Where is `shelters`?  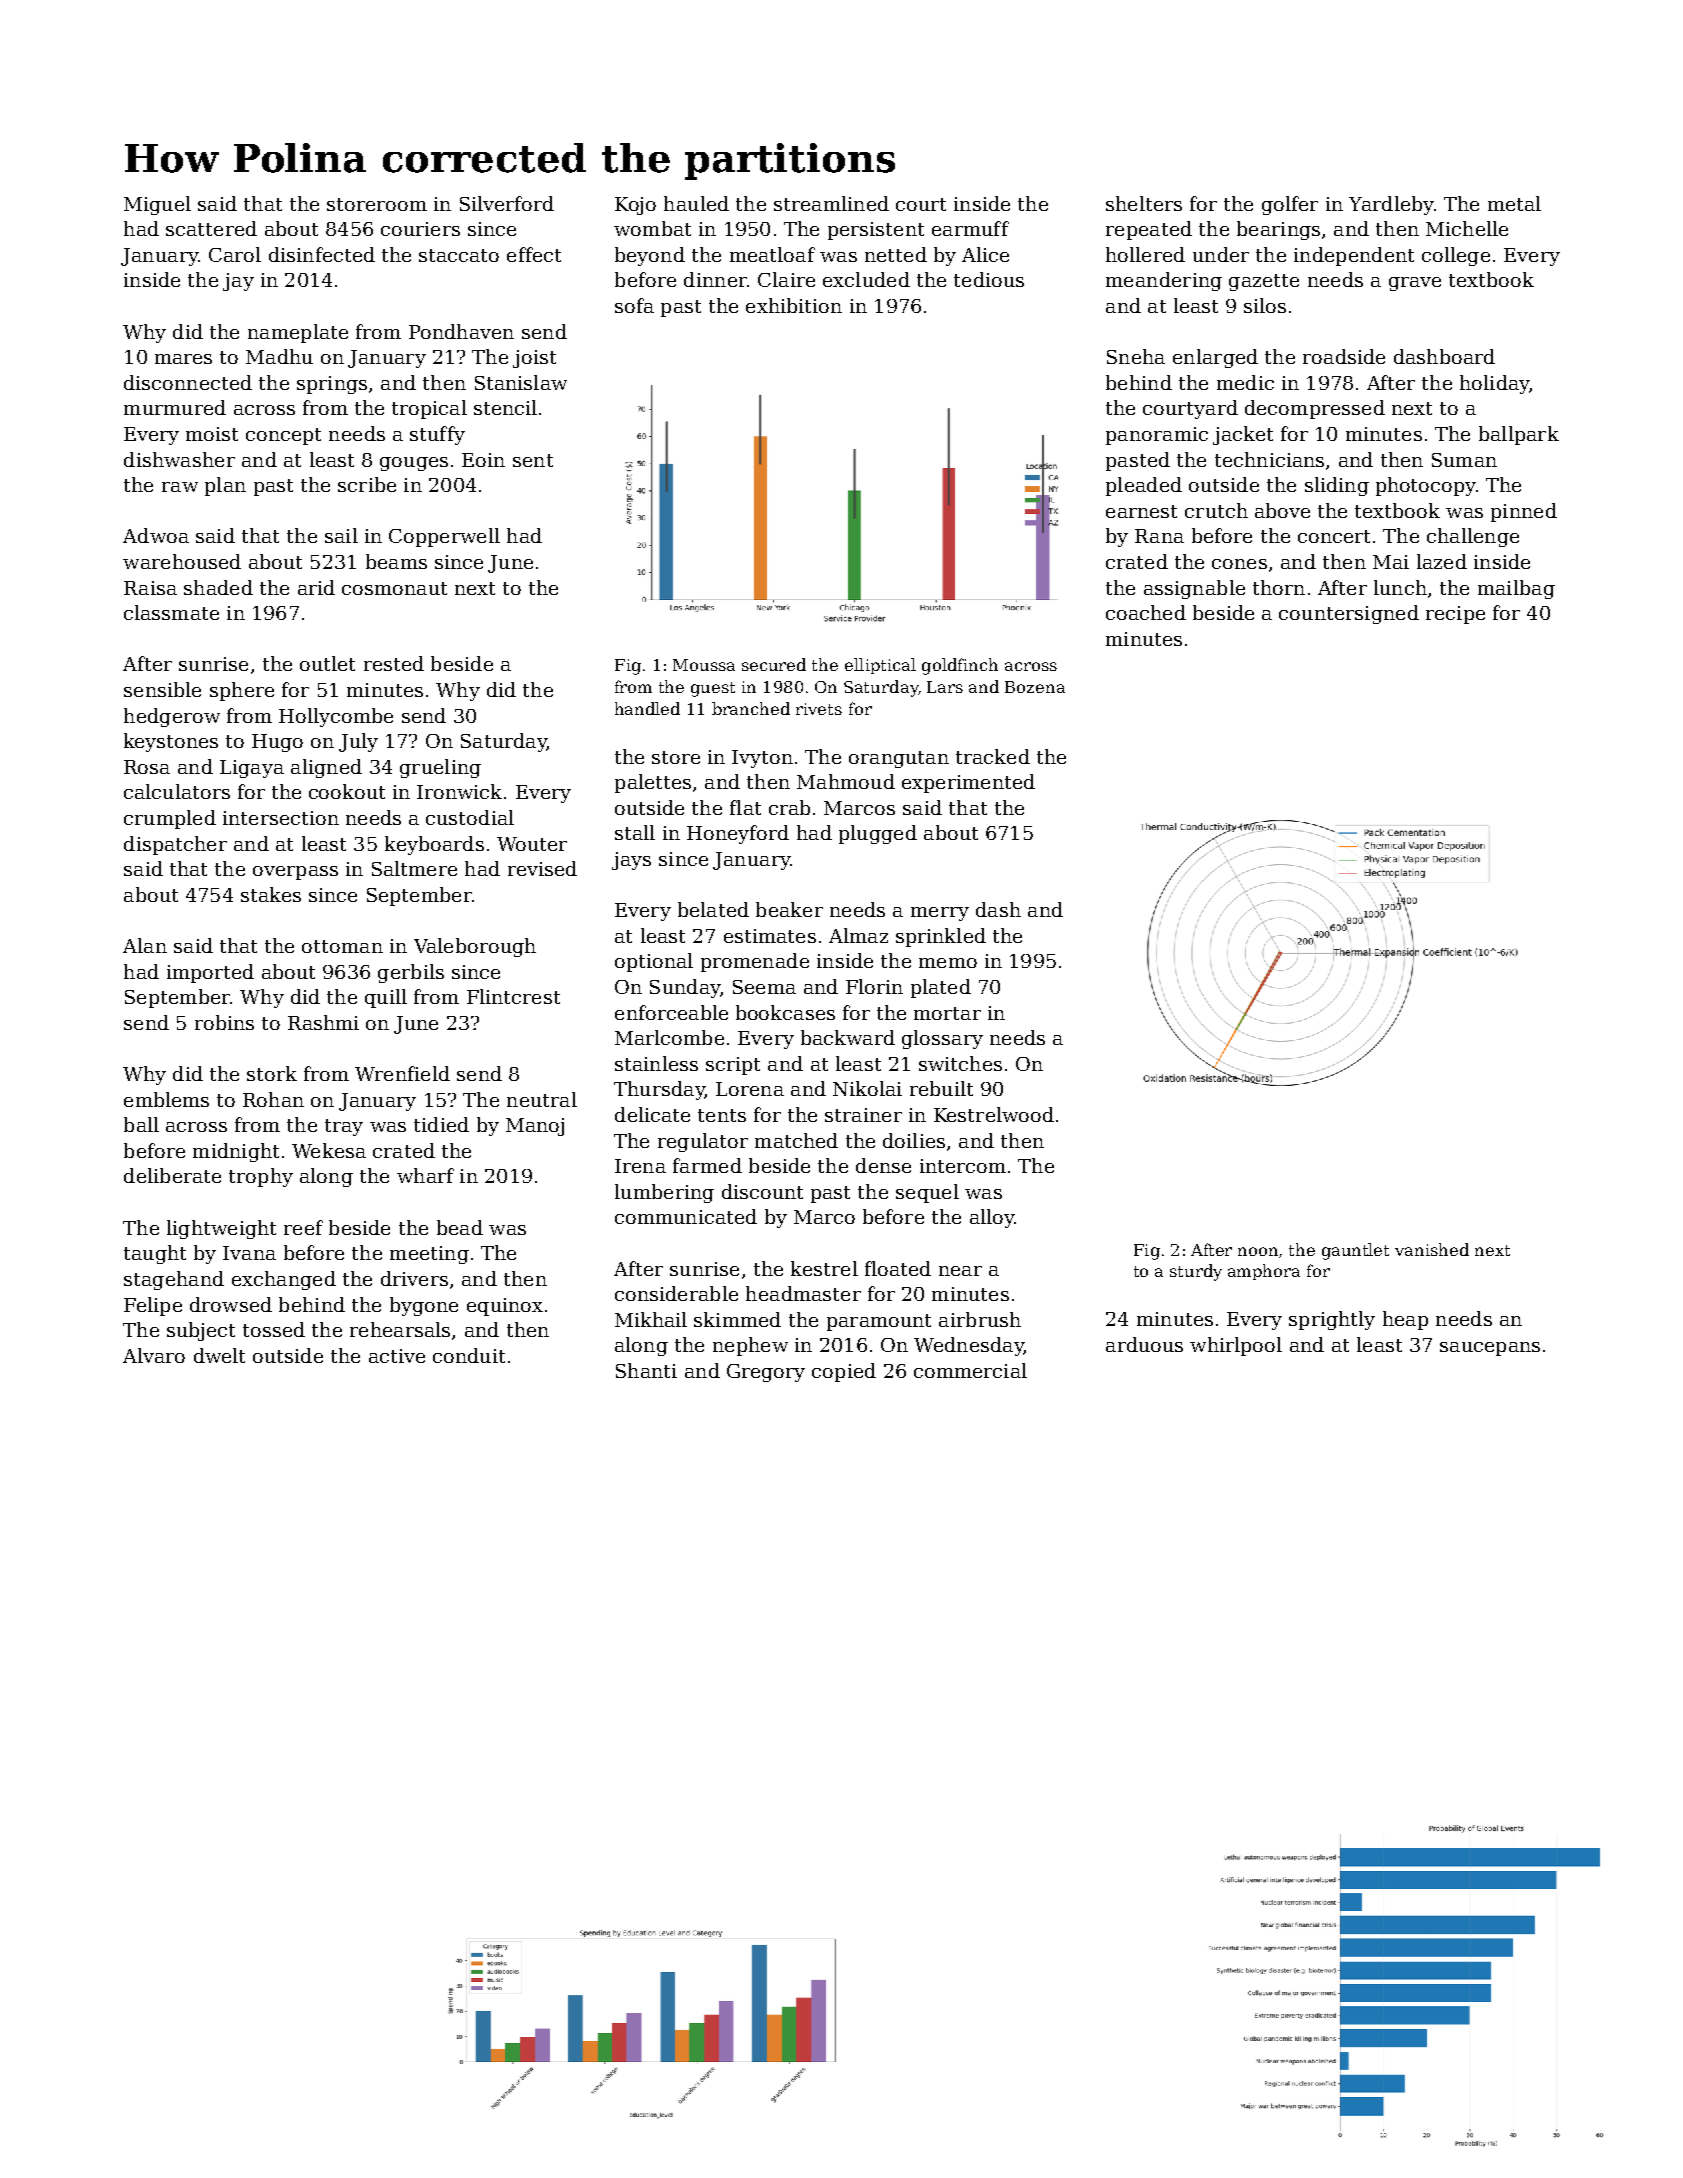 shelters is located at coordinates (1144, 203).
